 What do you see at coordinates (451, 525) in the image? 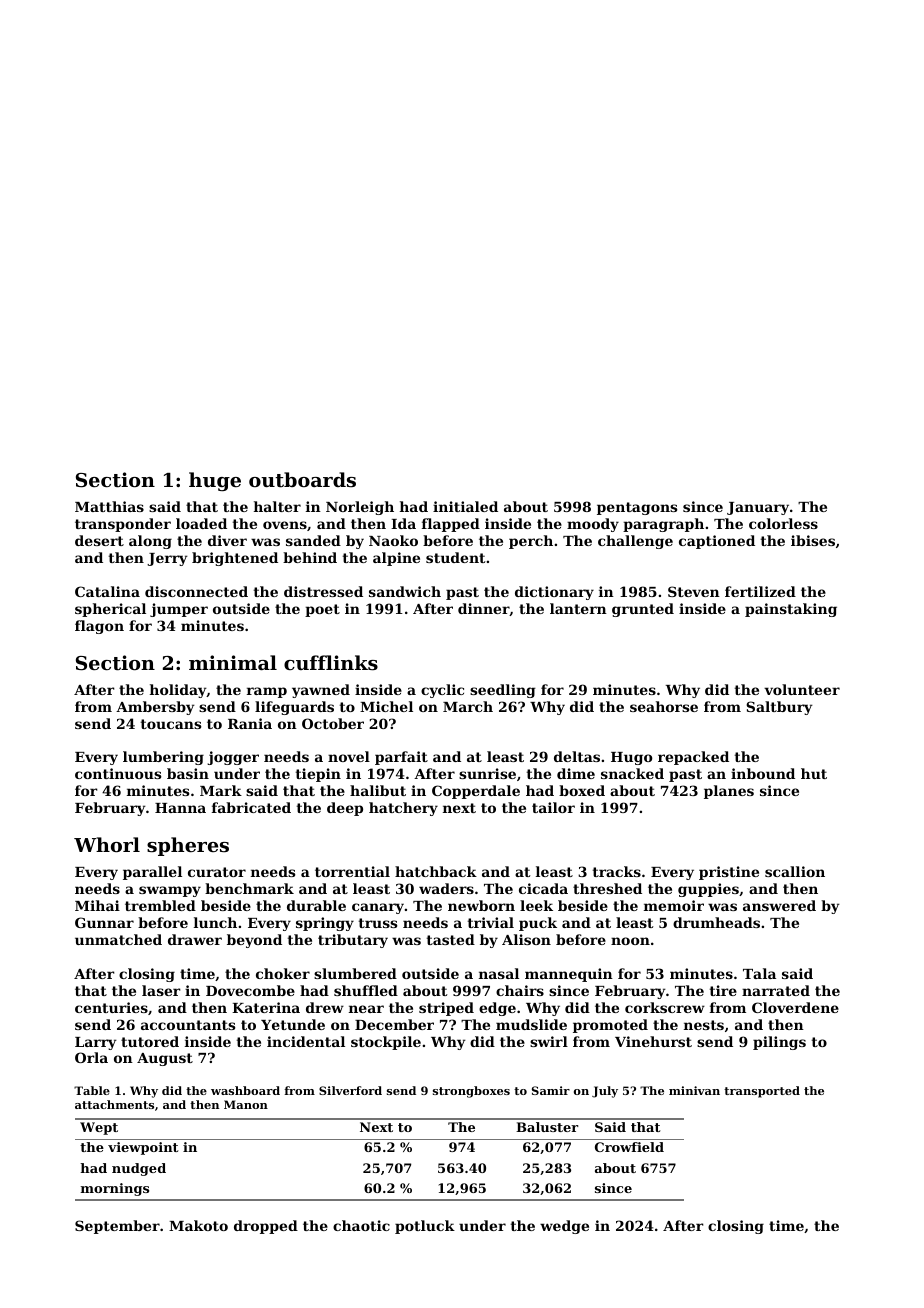
I see `flapped` at bounding box center [451, 525].
